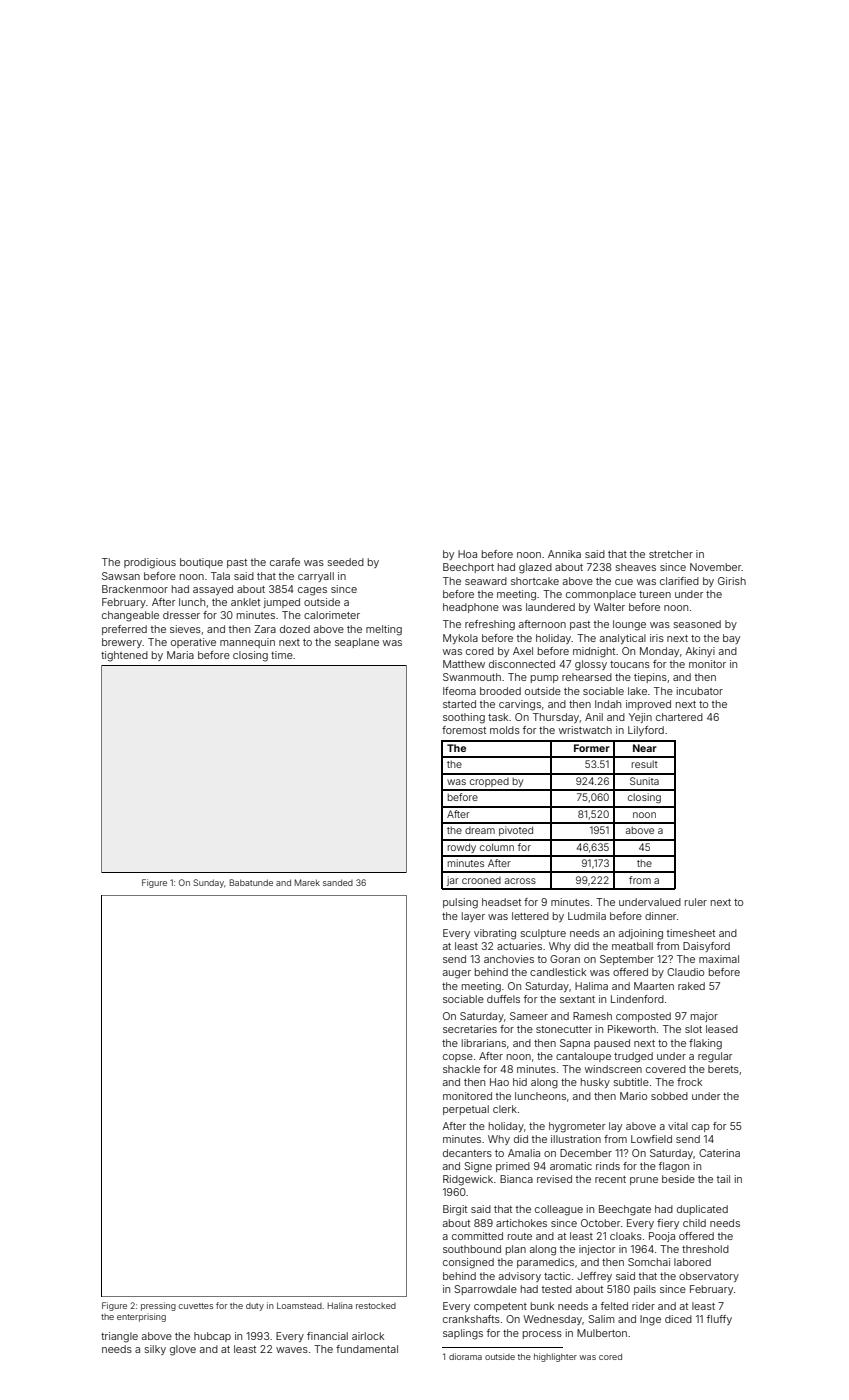  What do you see at coordinates (150, 563) in the image?
I see `prodigious` at bounding box center [150, 563].
